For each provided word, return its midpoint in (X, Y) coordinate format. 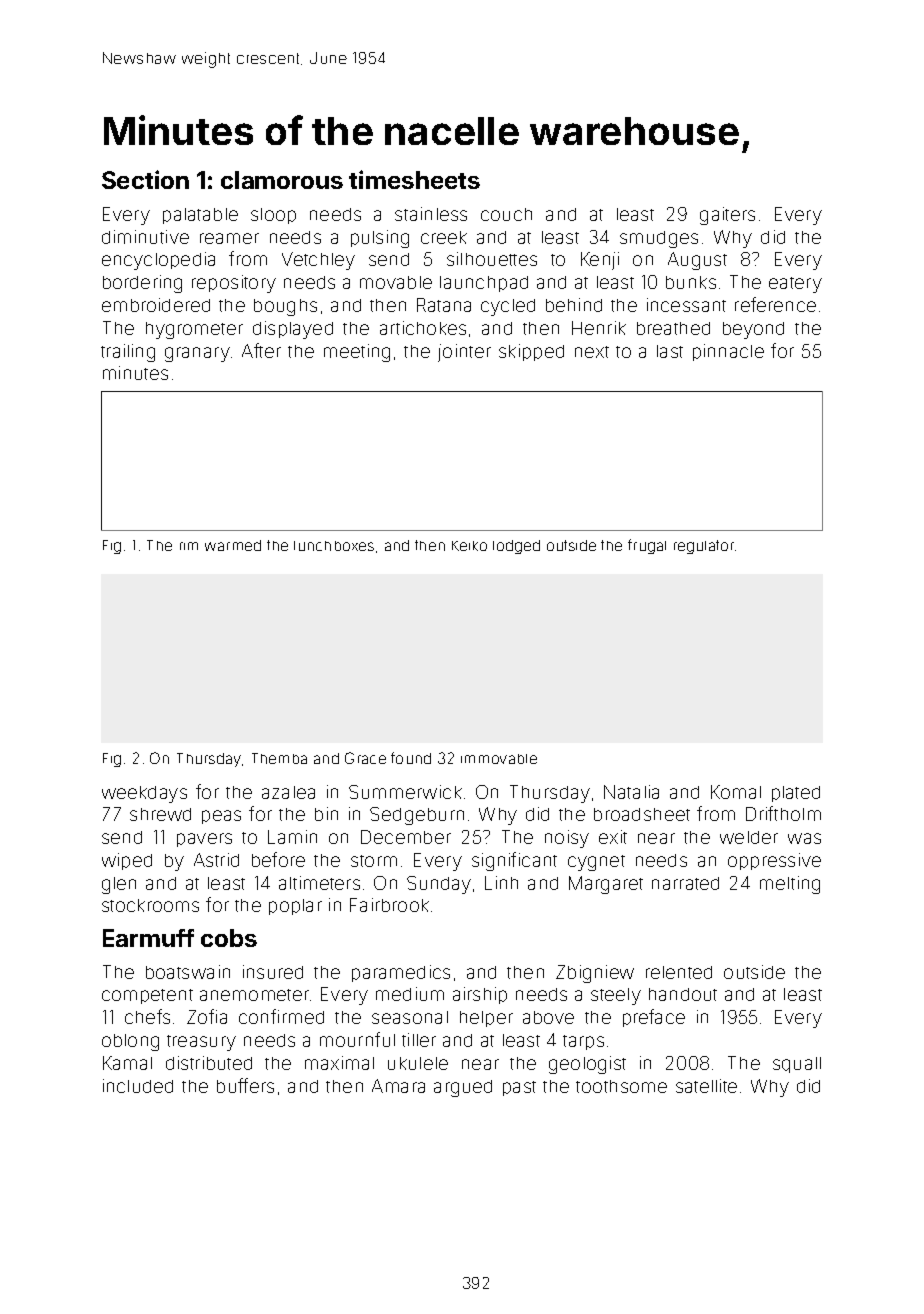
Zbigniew (595, 974)
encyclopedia (158, 261)
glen (119, 885)
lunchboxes (334, 546)
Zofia (207, 1016)
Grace (365, 758)
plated (796, 794)
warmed (233, 545)
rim (189, 546)
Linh (501, 883)
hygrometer (194, 330)
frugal (647, 546)
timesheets (414, 179)
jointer (464, 353)
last (670, 351)
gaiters (727, 216)
